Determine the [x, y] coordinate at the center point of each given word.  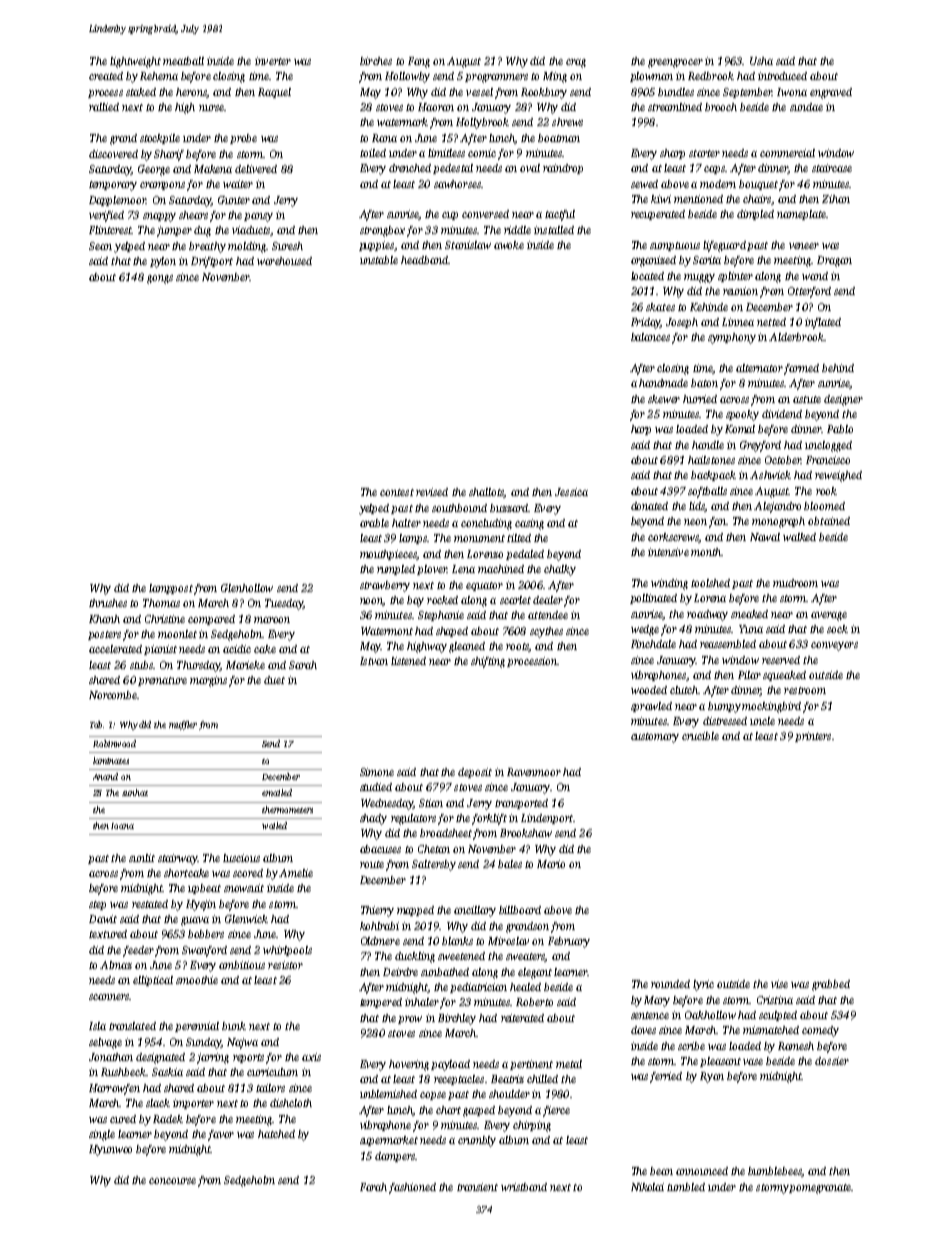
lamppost [171, 589]
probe [243, 139]
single [102, 1135]
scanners [109, 997]
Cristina [775, 1000]
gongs [160, 279]
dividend [782, 414]
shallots [486, 493]
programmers [496, 78]
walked [799, 537]
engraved [831, 93]
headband [424, 260]
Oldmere [380, 941]
